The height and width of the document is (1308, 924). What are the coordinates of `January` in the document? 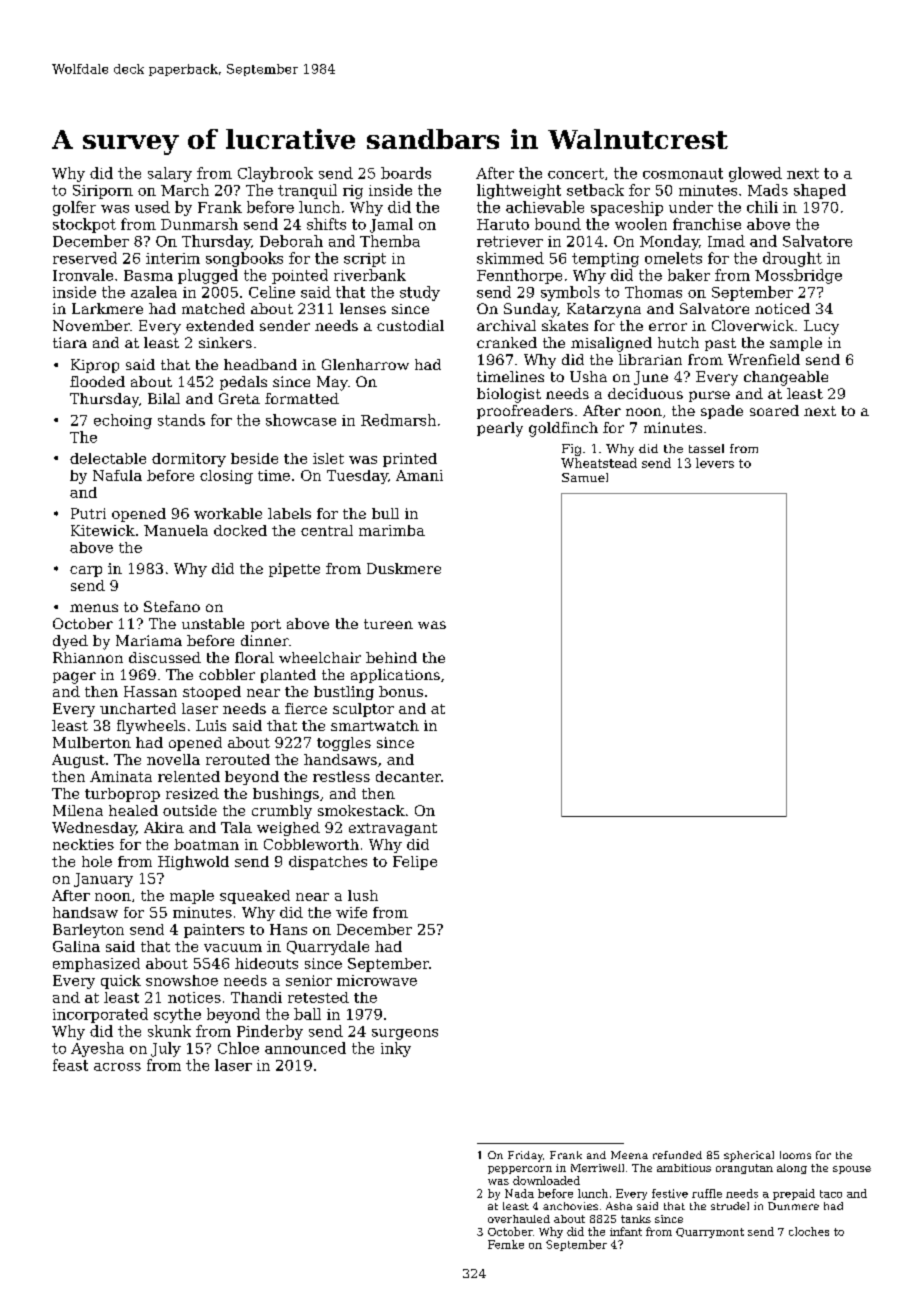 It's located at (103, 880).
